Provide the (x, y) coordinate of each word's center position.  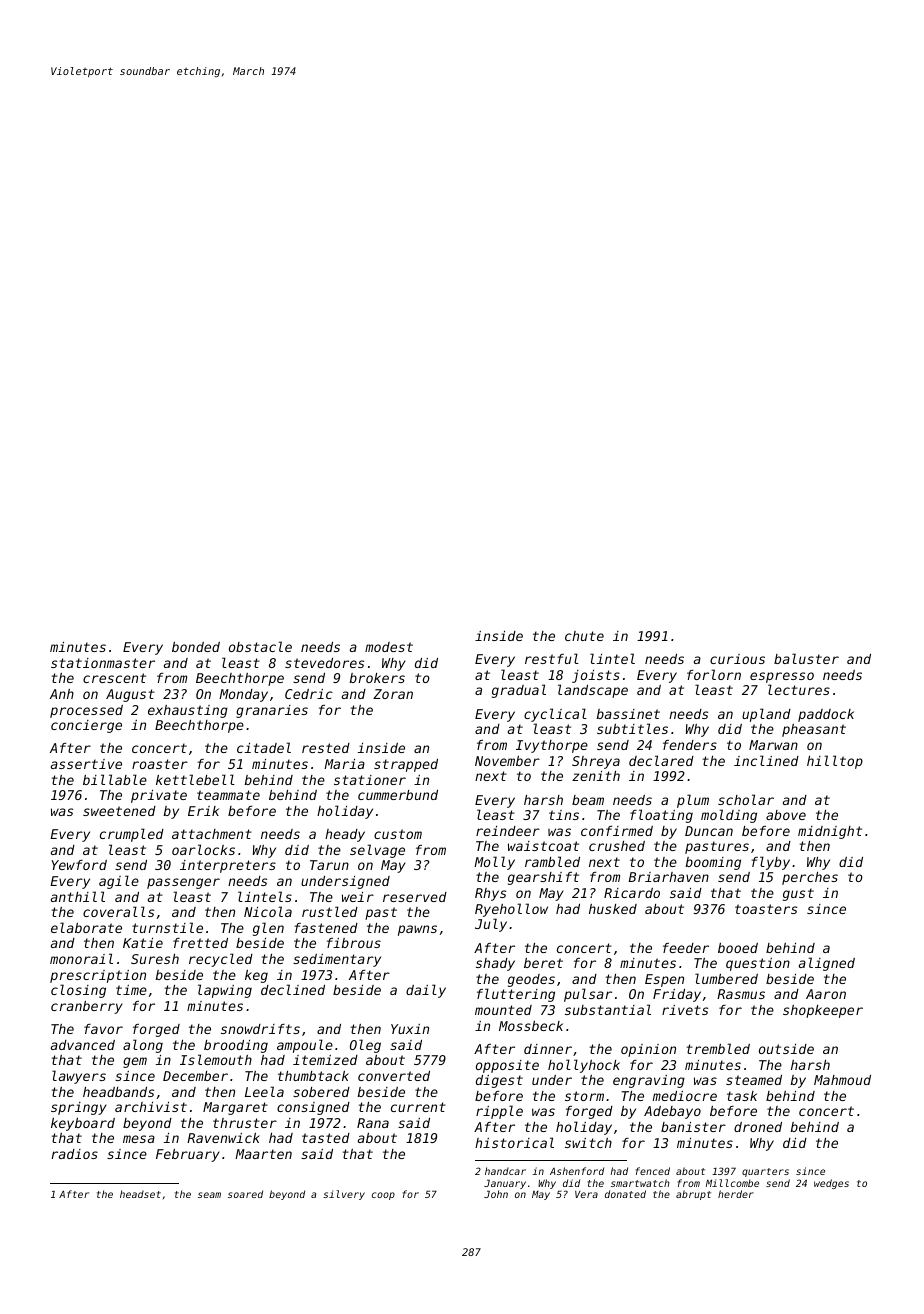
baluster (806, 658)
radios (75, 1154)
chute (584, 636)
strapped (406, 765)
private (159, 796)
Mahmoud (842, 1080)
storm (584, 1096)
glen (268, 929)
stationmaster (103, 663)
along (143, 1046)
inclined (766, 760)
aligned (827, 964)
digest (499, 1081)
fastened (326, 928)
